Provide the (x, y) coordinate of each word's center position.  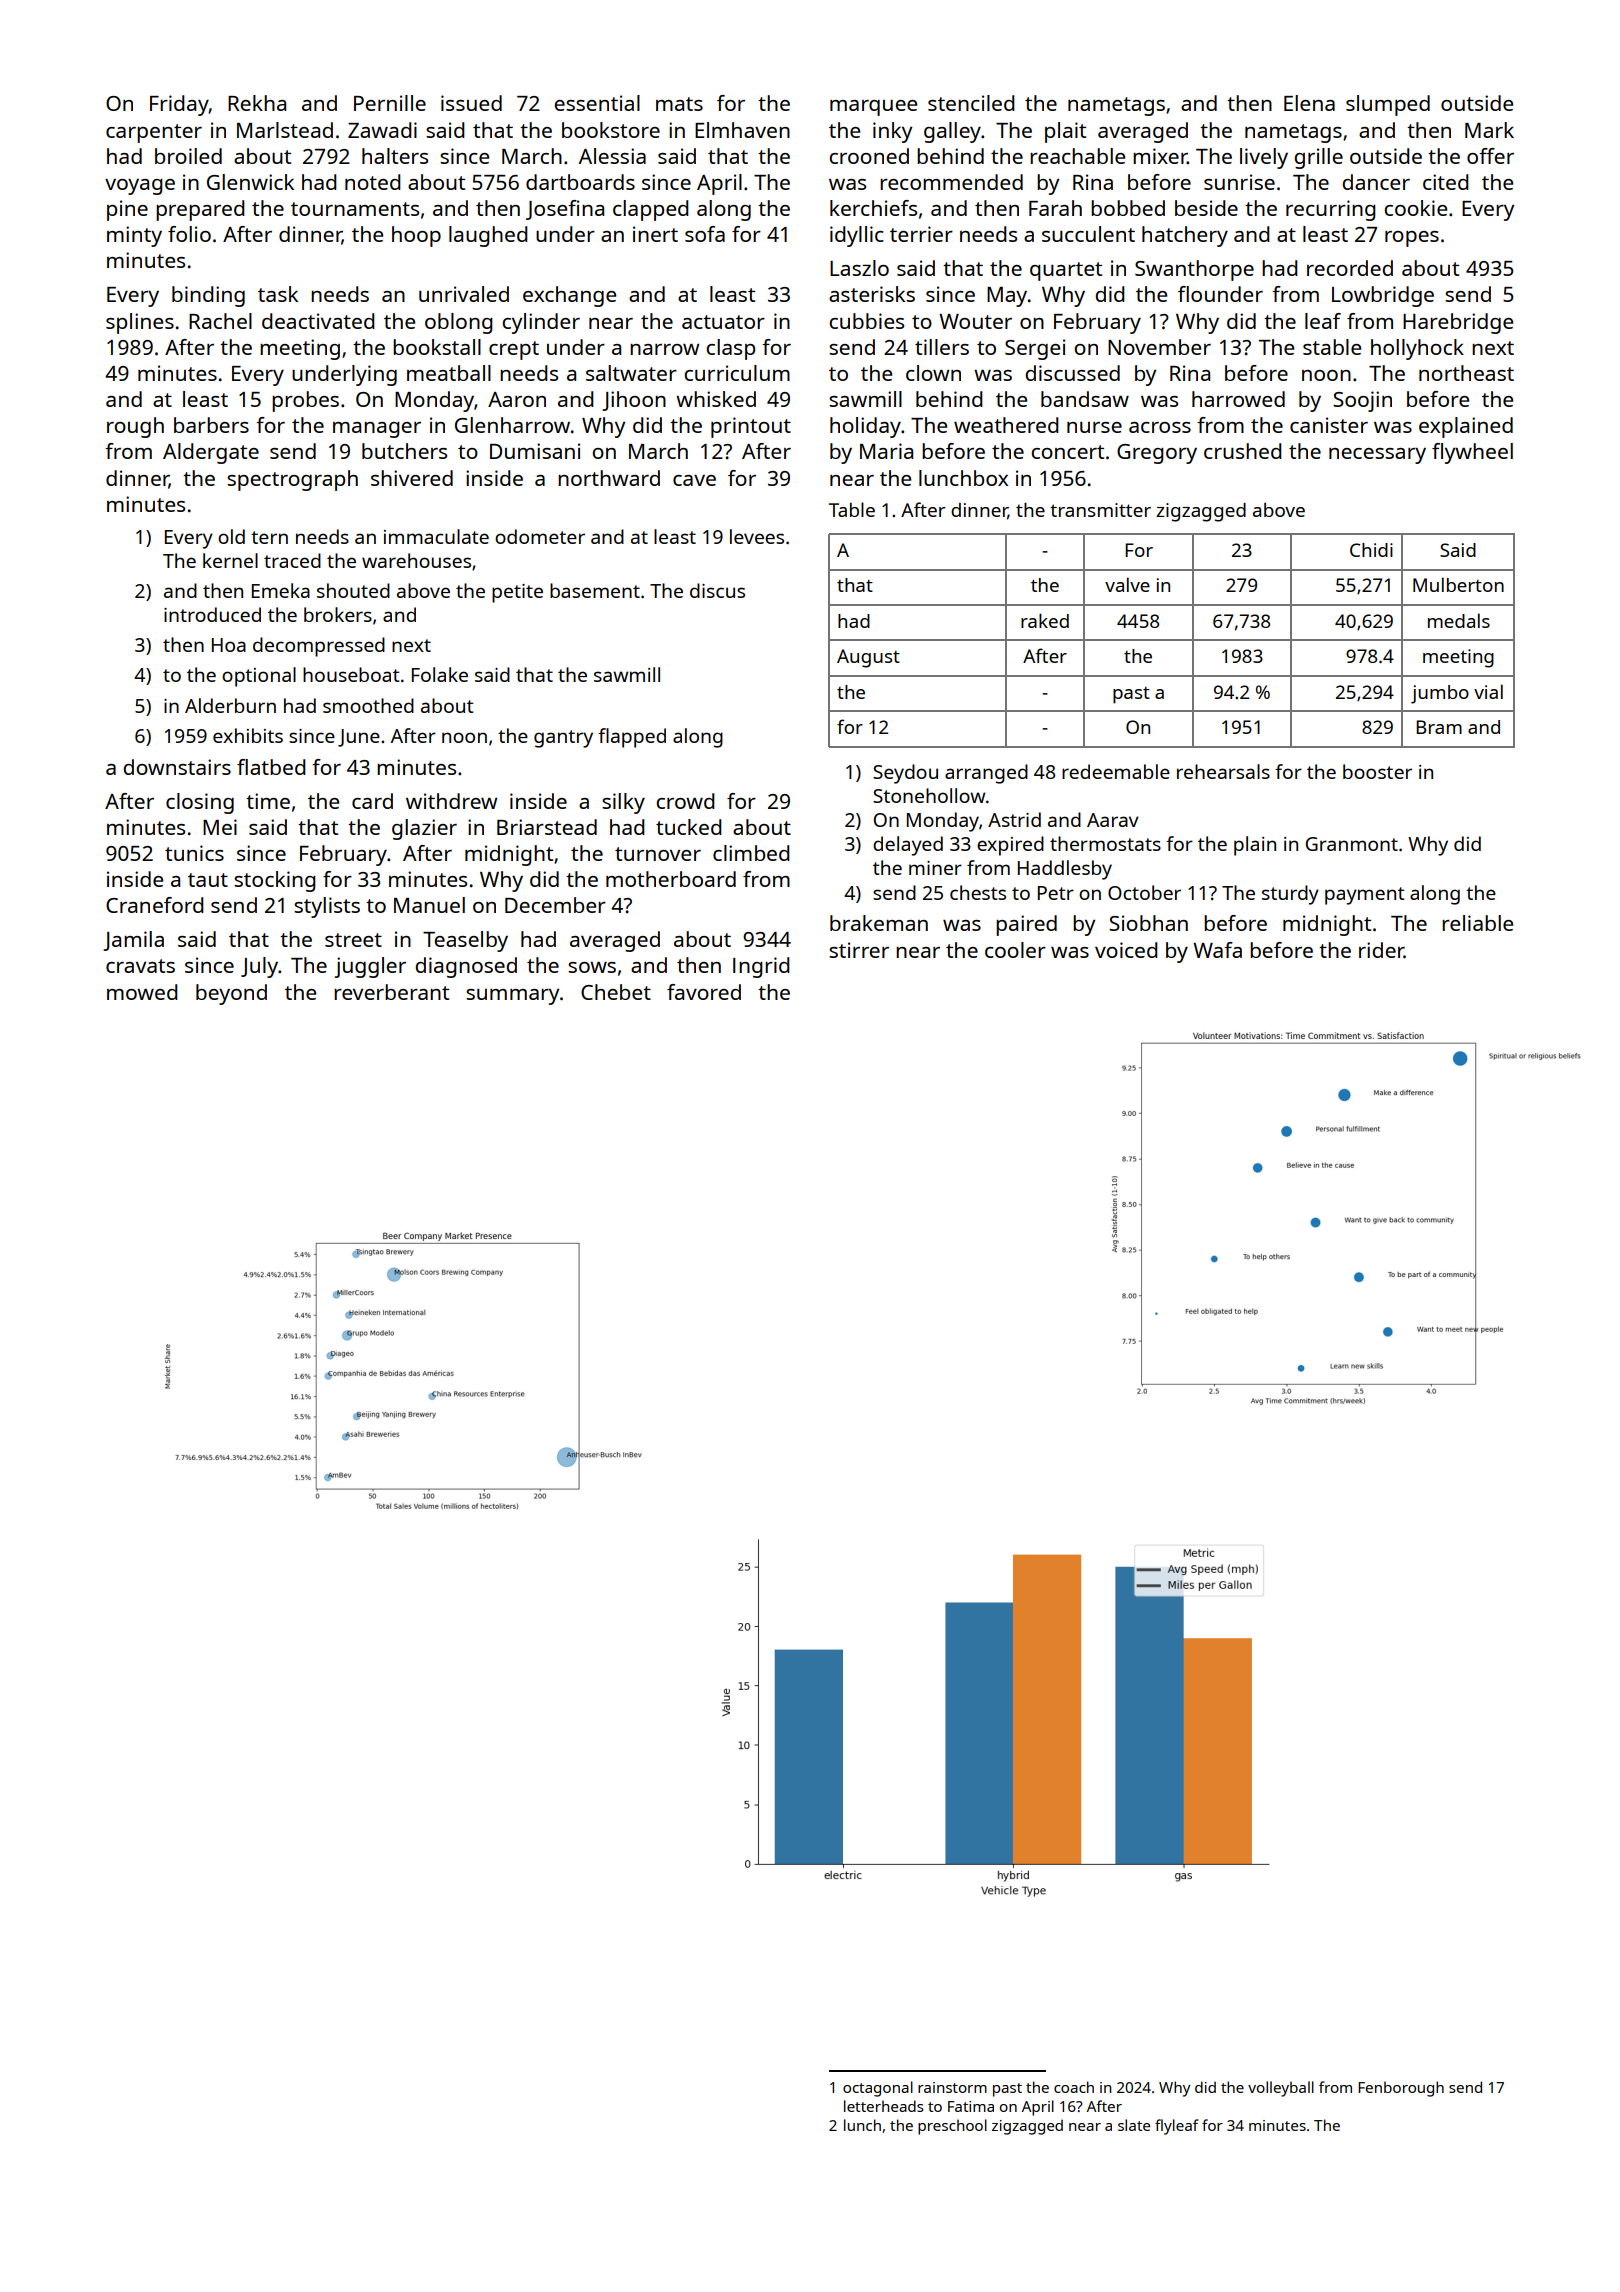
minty (134, 236)
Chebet (616, 992)
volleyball (1281, 2089)
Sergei (1035, 349)
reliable (1477, 923)
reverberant (391, 992)
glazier (424, 829)
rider (1381, 950)
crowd (685, 801)
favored (704, 992)
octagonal (878, 2089)
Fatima (971, 2106)
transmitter (1100, 510)
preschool (952, 2127)
